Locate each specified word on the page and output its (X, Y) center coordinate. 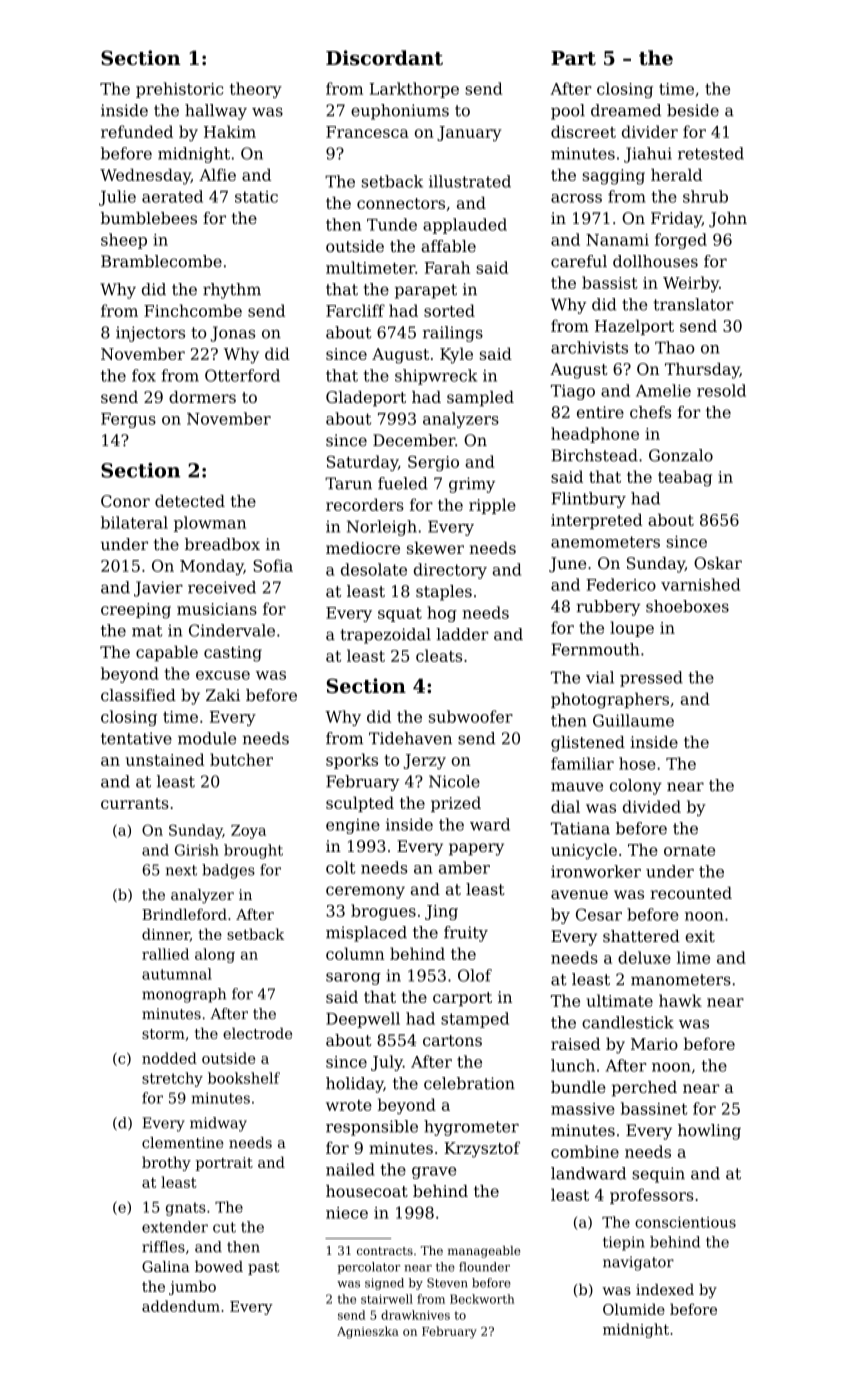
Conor (125, 501)
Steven (447, 1283)
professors (652, 1196)
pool (568, 112)
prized (456, 804)
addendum (181, 1306)
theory (256, 90)
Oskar (718, 563)
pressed (651, 679)
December (414, 440)
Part (573, 58)
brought (253, 851)
